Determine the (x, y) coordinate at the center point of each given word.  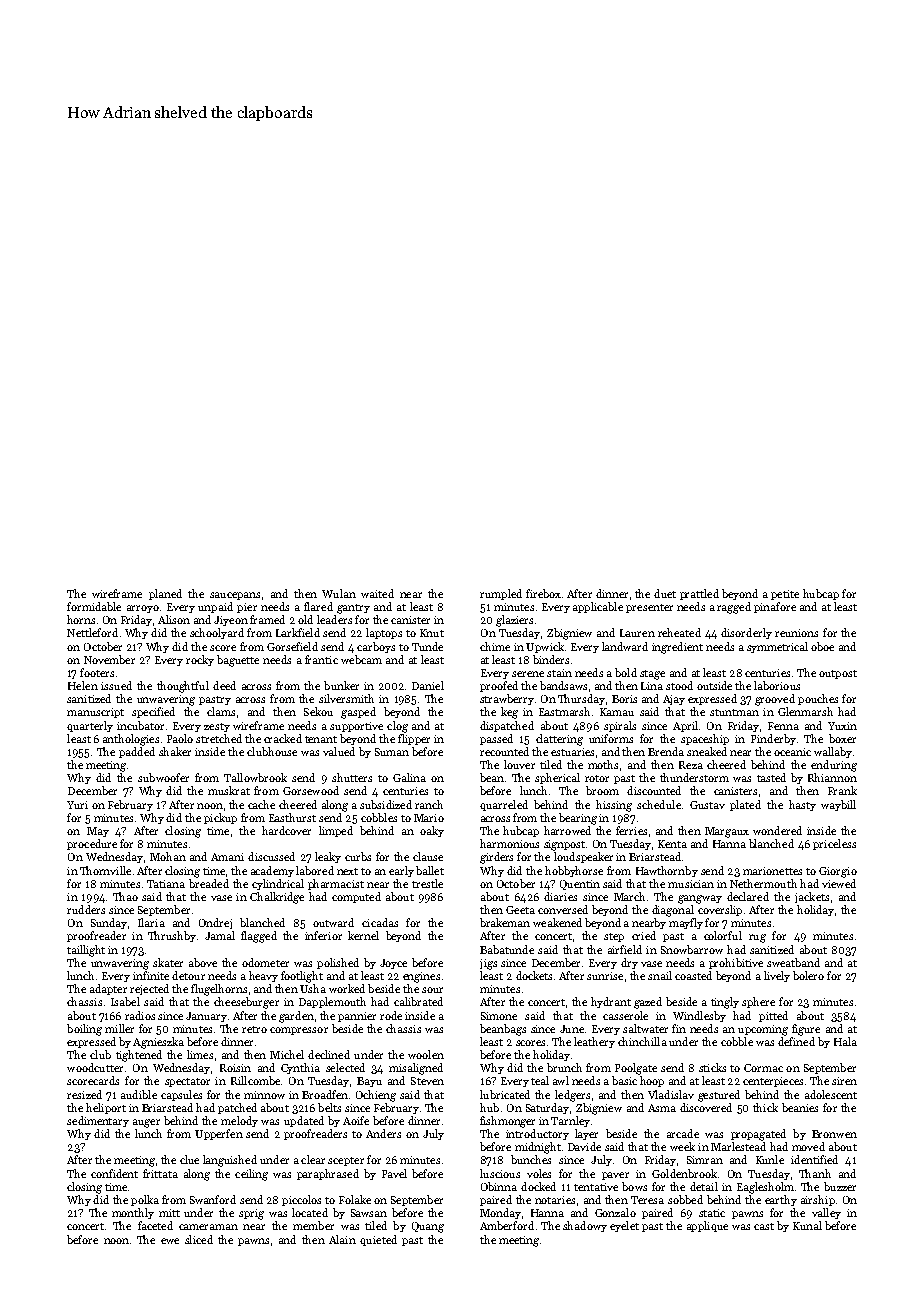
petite (785, 595)
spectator (187, 1082)
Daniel (428, 685)
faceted (155, 1225)
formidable (94, 606)
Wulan (339, 593)
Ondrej (215, 923)
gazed (648, 1003)
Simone (499, 1016)
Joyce (393, 964)
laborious (777, 685)
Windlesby (699, 1016)
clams (221, 711)
